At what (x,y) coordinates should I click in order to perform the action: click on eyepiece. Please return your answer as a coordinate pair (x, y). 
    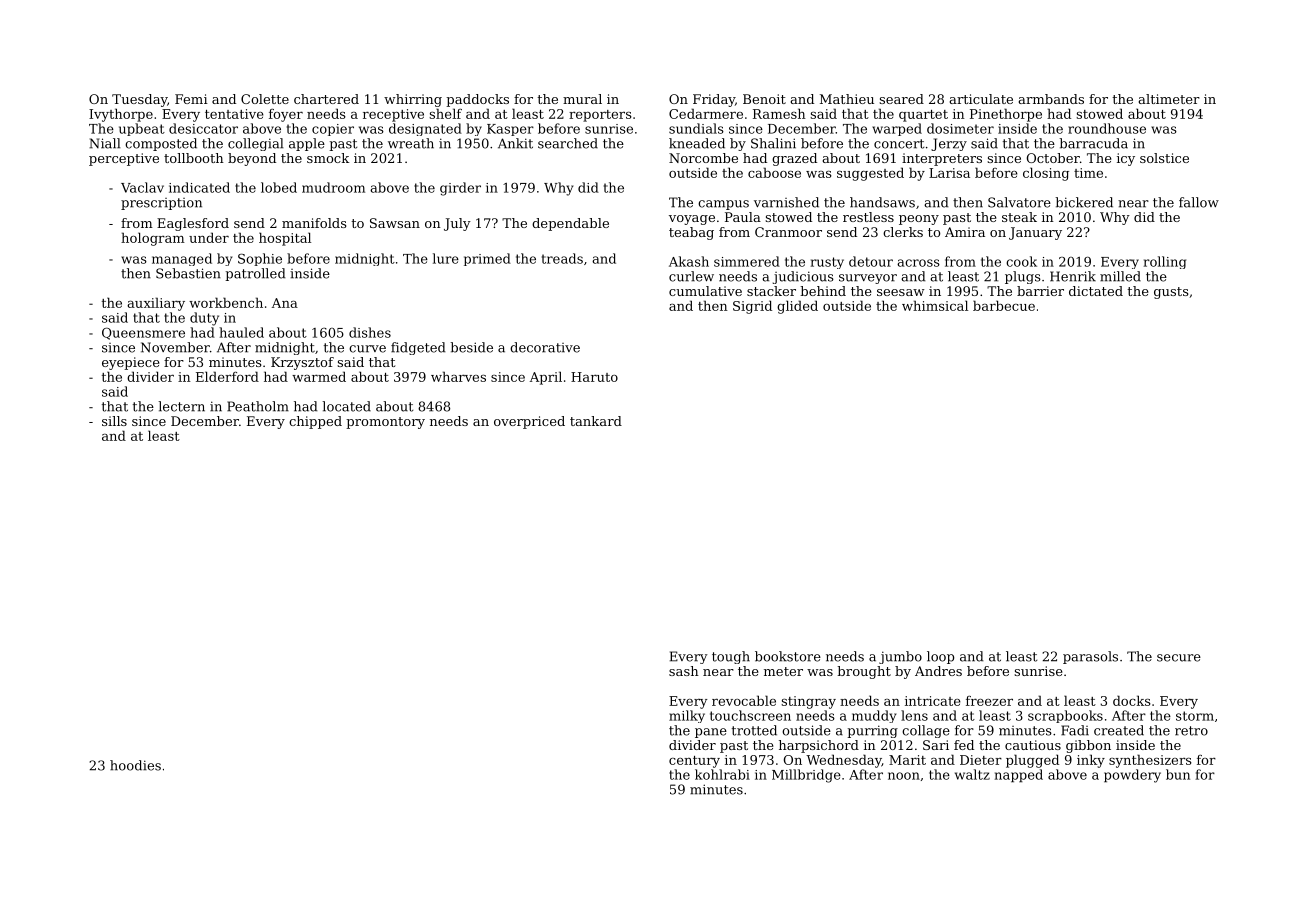
    Looking at the image, I should click on (130, 363).
